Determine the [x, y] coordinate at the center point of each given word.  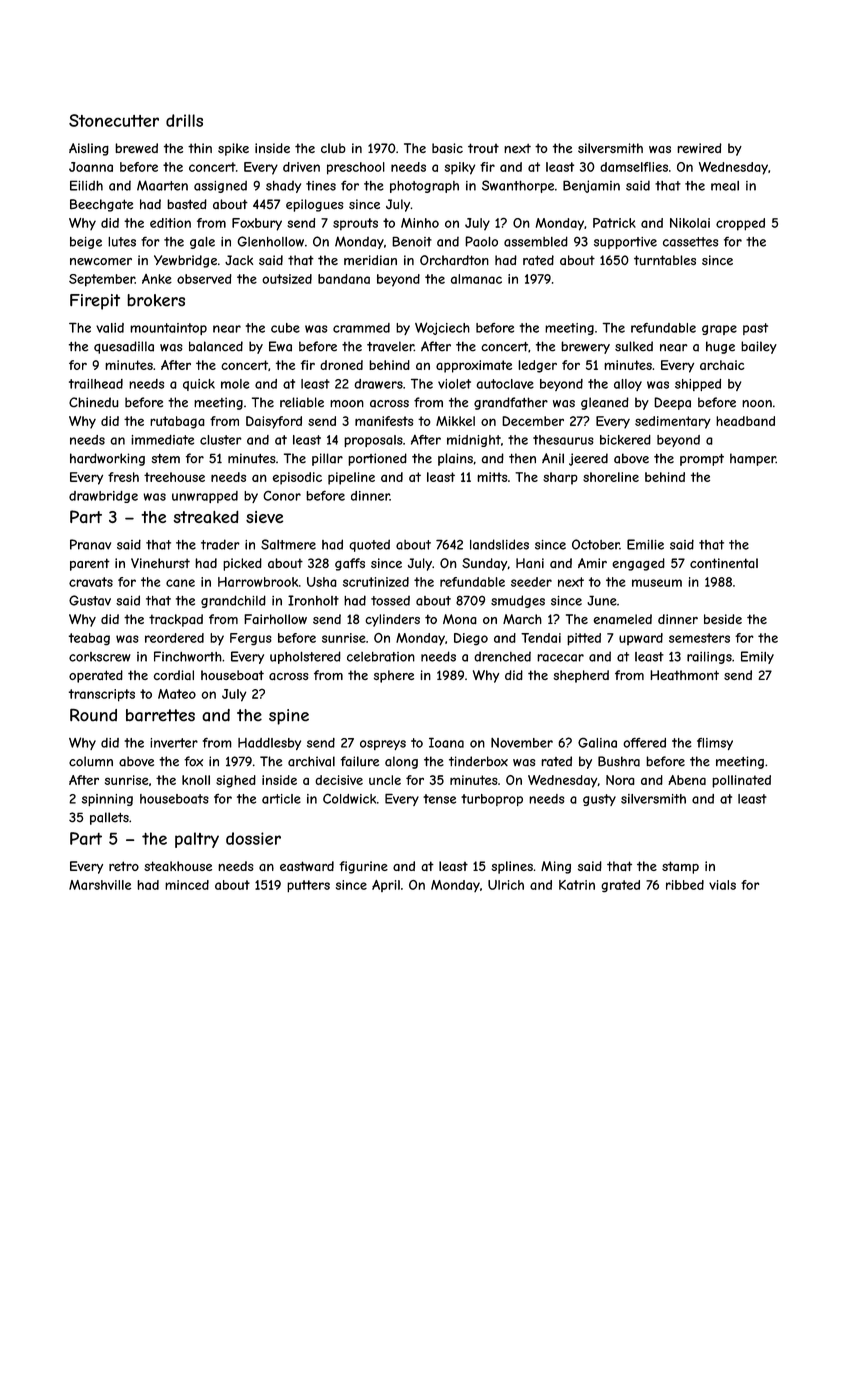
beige [86, 243]
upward [641, 639]
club [333, 148]
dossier [253, 838]
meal [725, 186]
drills [184, 120]
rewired [699, 148]
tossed [390, 601]
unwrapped [205, 497]
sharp [560, 478]
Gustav [90, 600]
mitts [492, 477]
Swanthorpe [518, 186]
